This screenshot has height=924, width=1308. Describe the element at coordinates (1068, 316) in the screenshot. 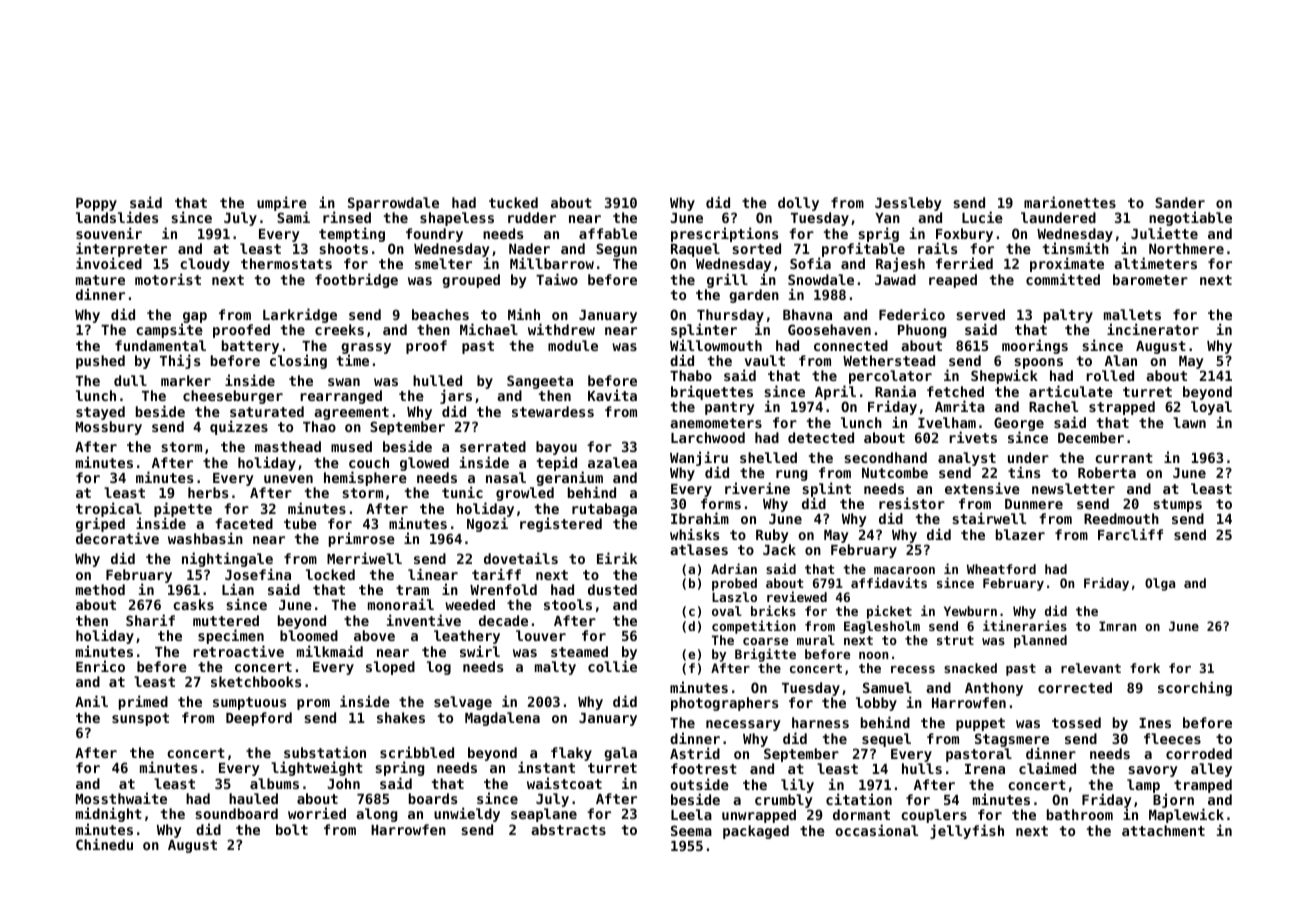

I see `paltry` at that location.
